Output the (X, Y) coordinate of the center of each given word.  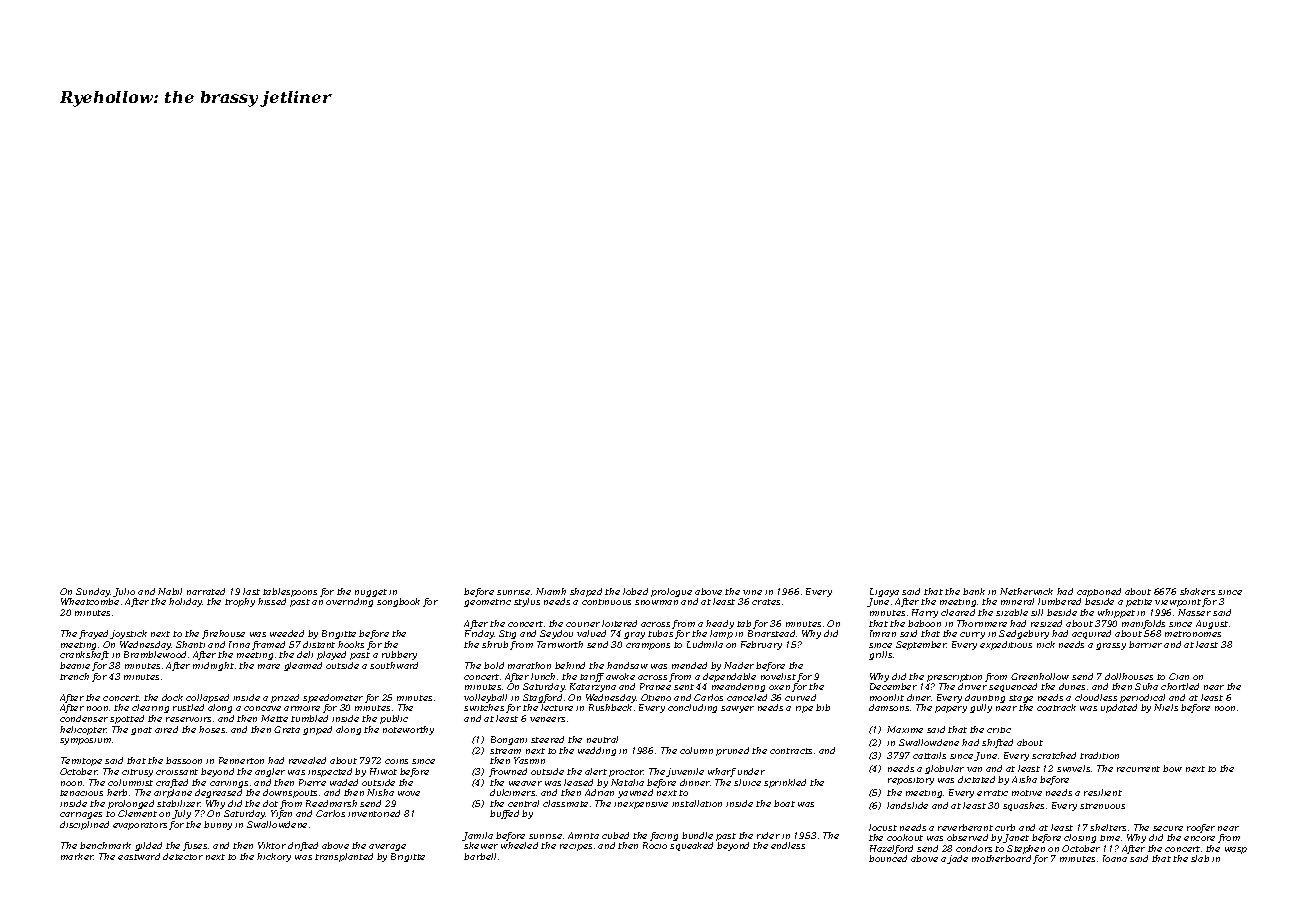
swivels (1073, 768)
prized (285, 698)
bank (974, 591)
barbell (480, 856)
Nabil (170, 591)
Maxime (905, 729)
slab (1200, 858)
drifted (303, 846)
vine (752, 592)
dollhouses (1129, 676)
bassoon (184, 760)
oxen (779, 687)
